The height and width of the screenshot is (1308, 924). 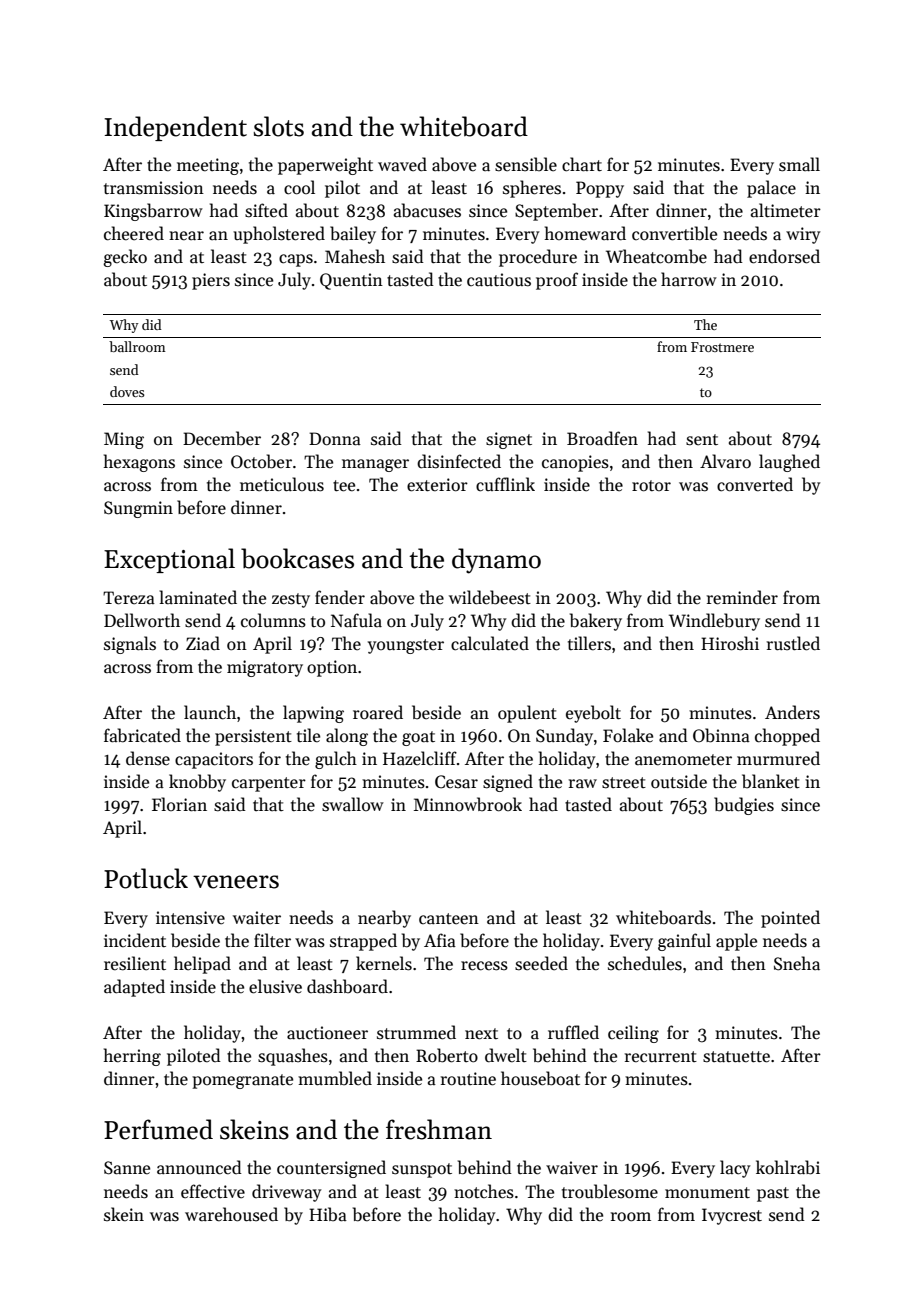 What do you see at coordinates (127, 1168) in the screenshot?
I see `Sanne` at bounding box center [127, 1168].
